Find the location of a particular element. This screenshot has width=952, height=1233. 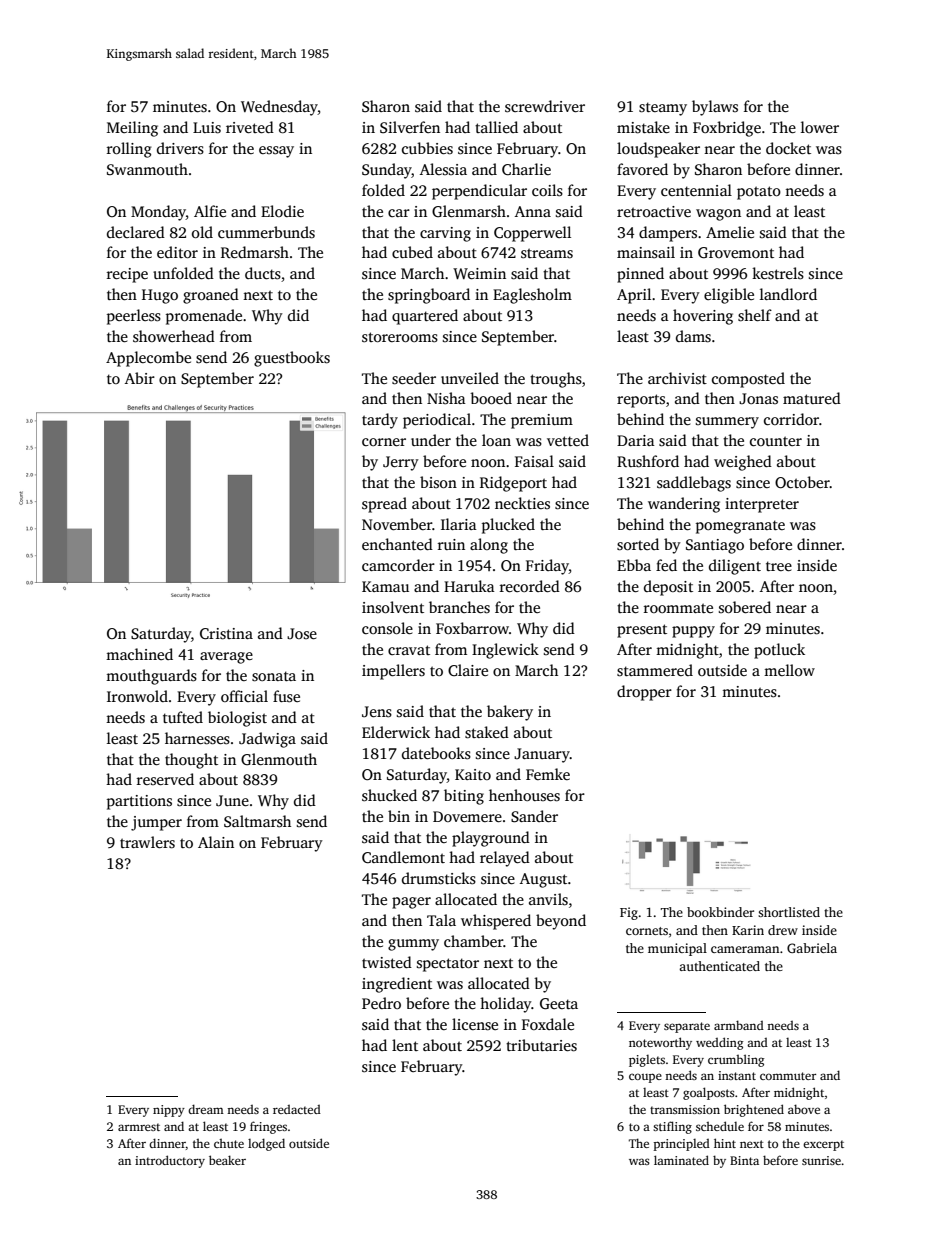

excerpt is located at coordinates (823, 1145).
